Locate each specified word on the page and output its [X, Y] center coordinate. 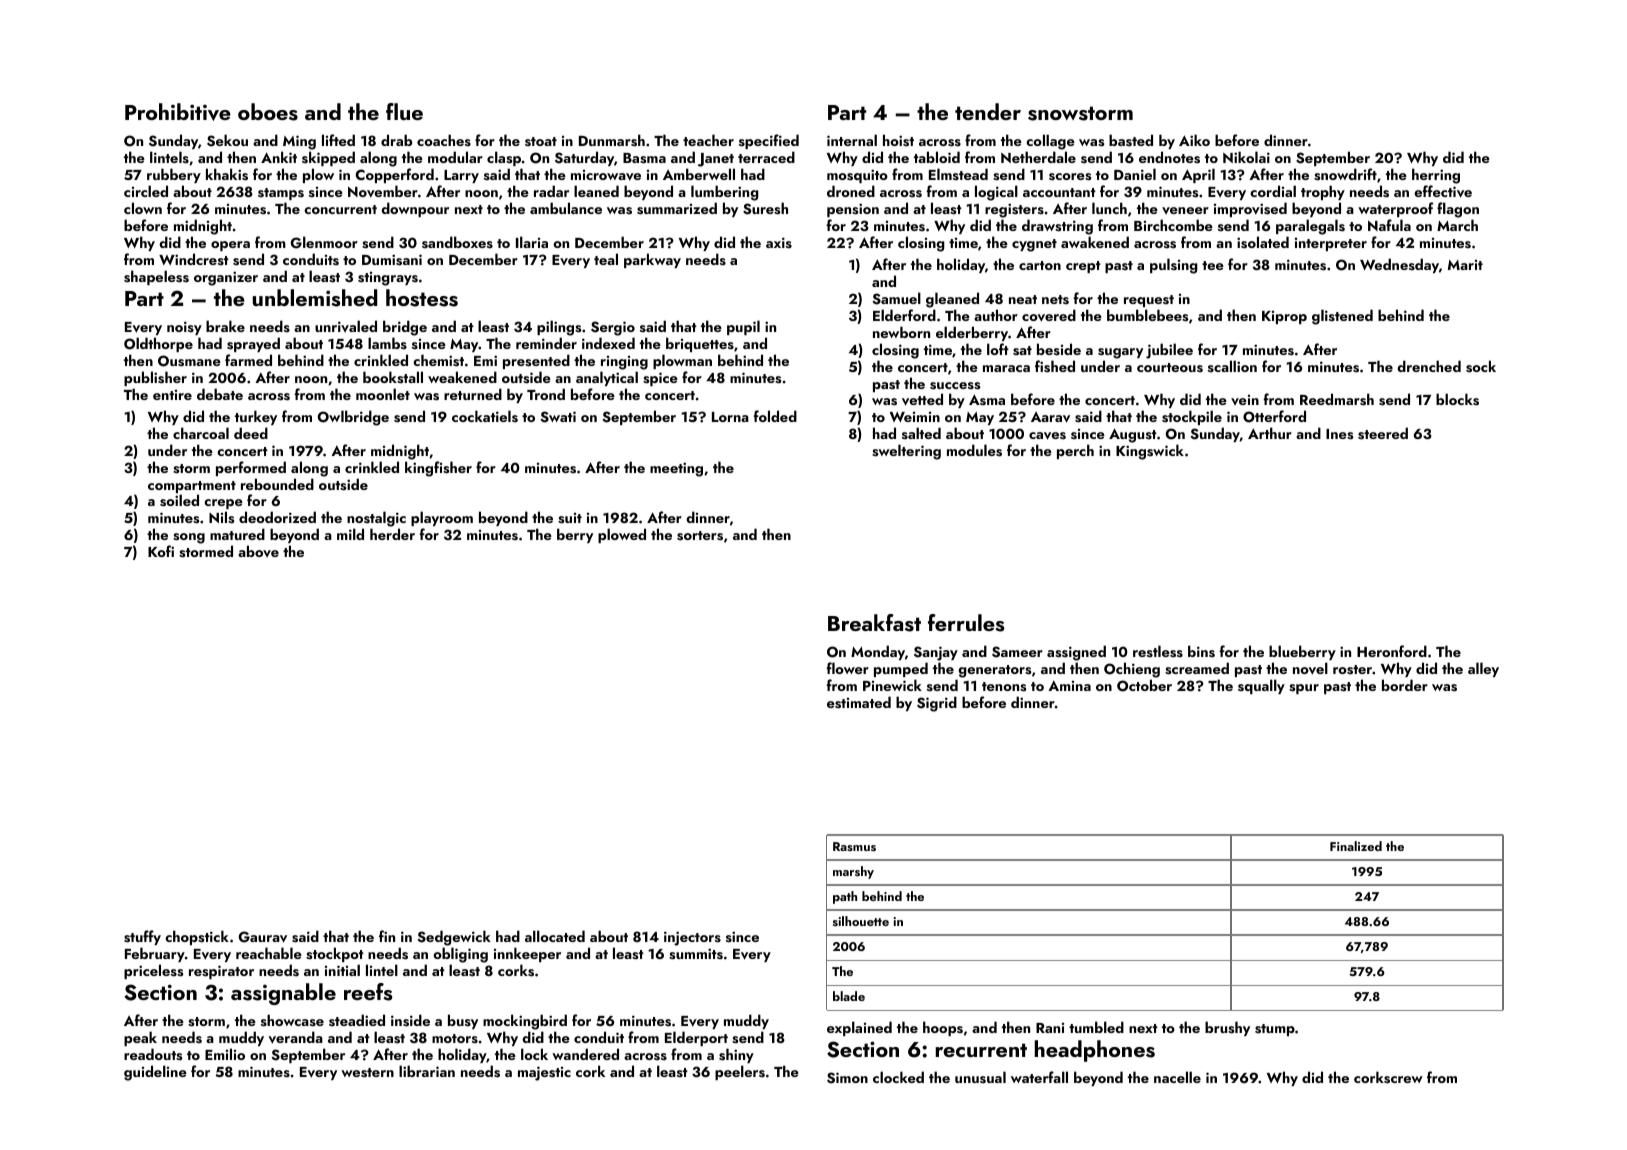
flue [404, 111]
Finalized [1356, 846]
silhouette [861, 921]
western [367, 1073]
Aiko [1194, 140]
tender [988, 111]
